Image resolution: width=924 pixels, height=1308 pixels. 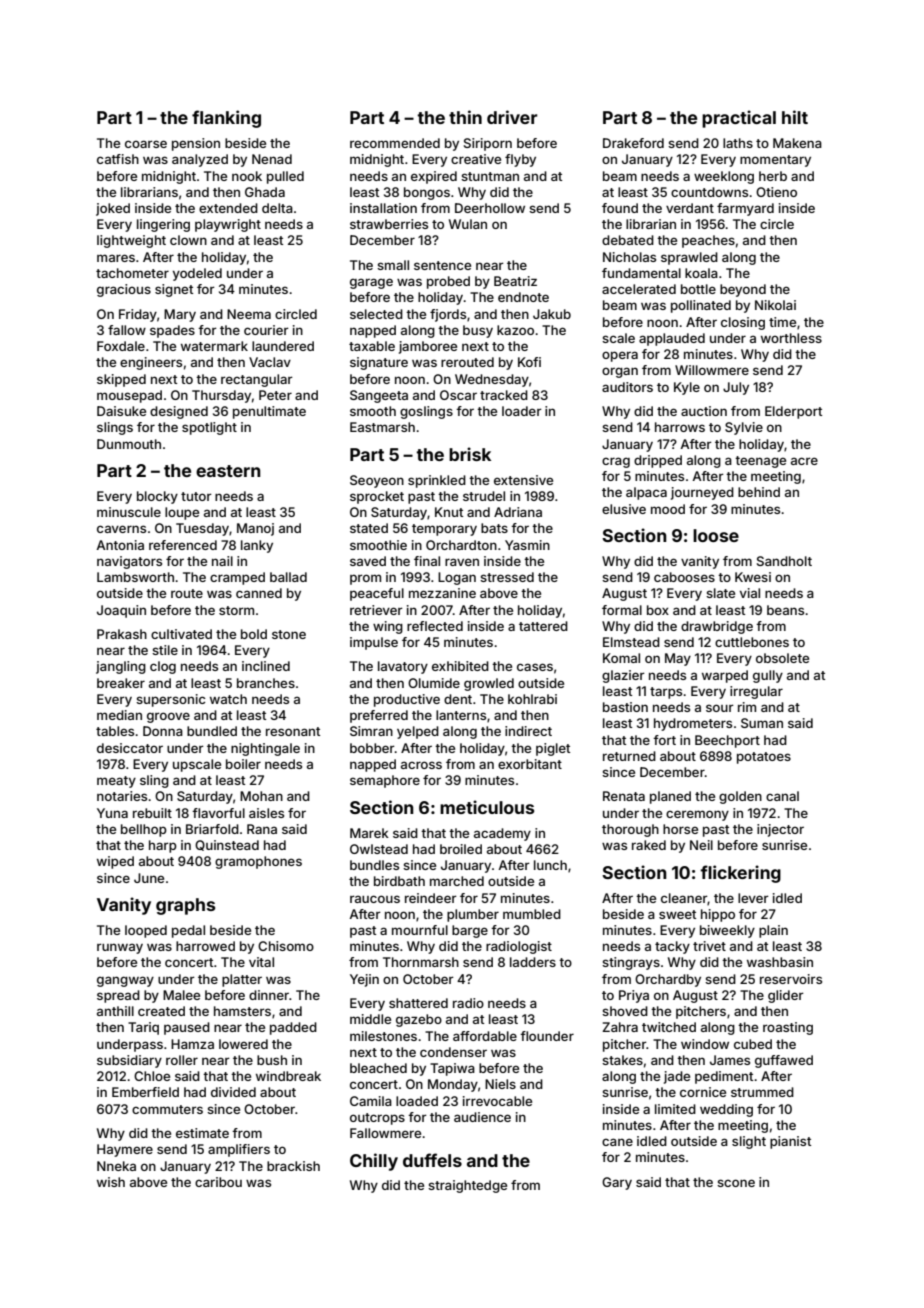 I want to click on loose, so click(x=716, y=535).
